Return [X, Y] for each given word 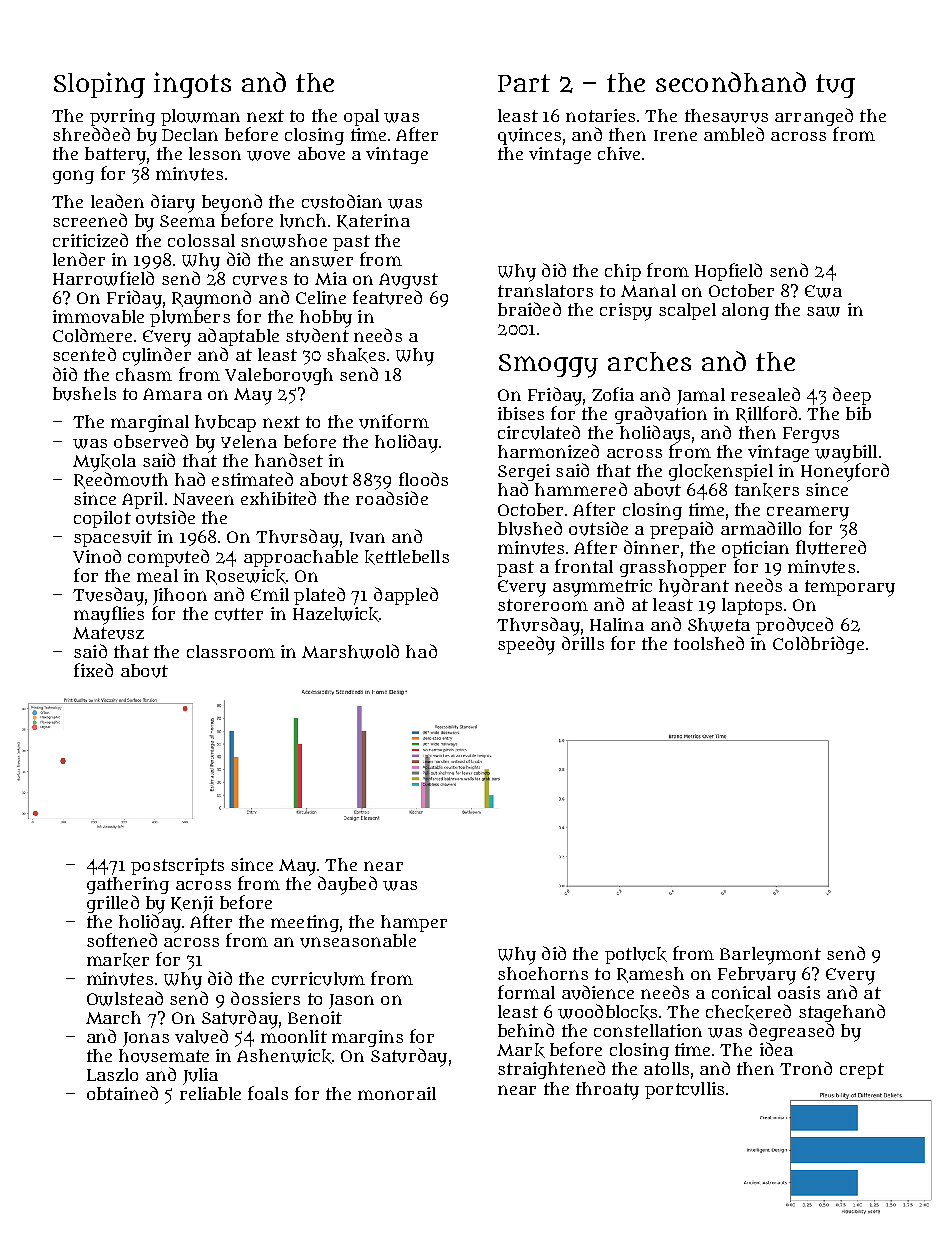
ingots [192, 85]
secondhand [731, 82]
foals [268, 1093]
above [321, 153]
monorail [397, 1093]
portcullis [684, 1090]
